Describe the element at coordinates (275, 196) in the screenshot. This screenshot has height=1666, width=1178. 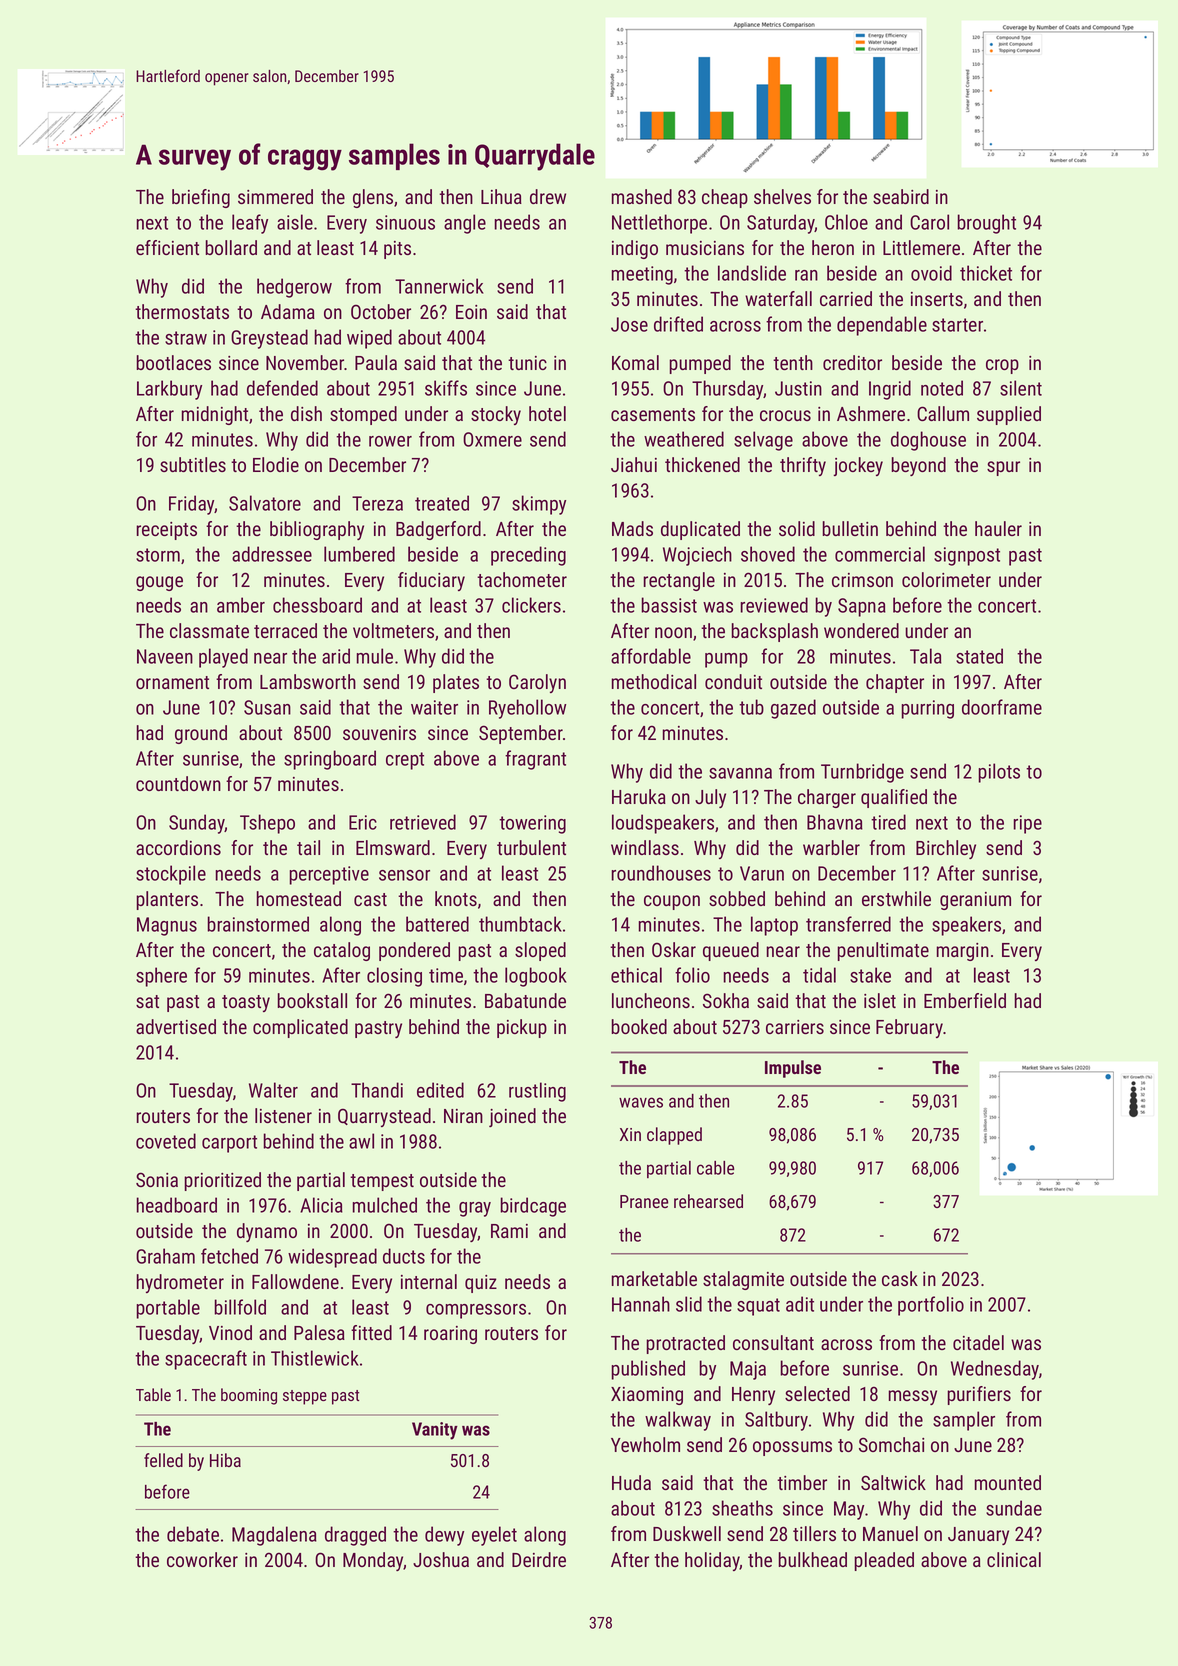
I see `simmered` at that location.
